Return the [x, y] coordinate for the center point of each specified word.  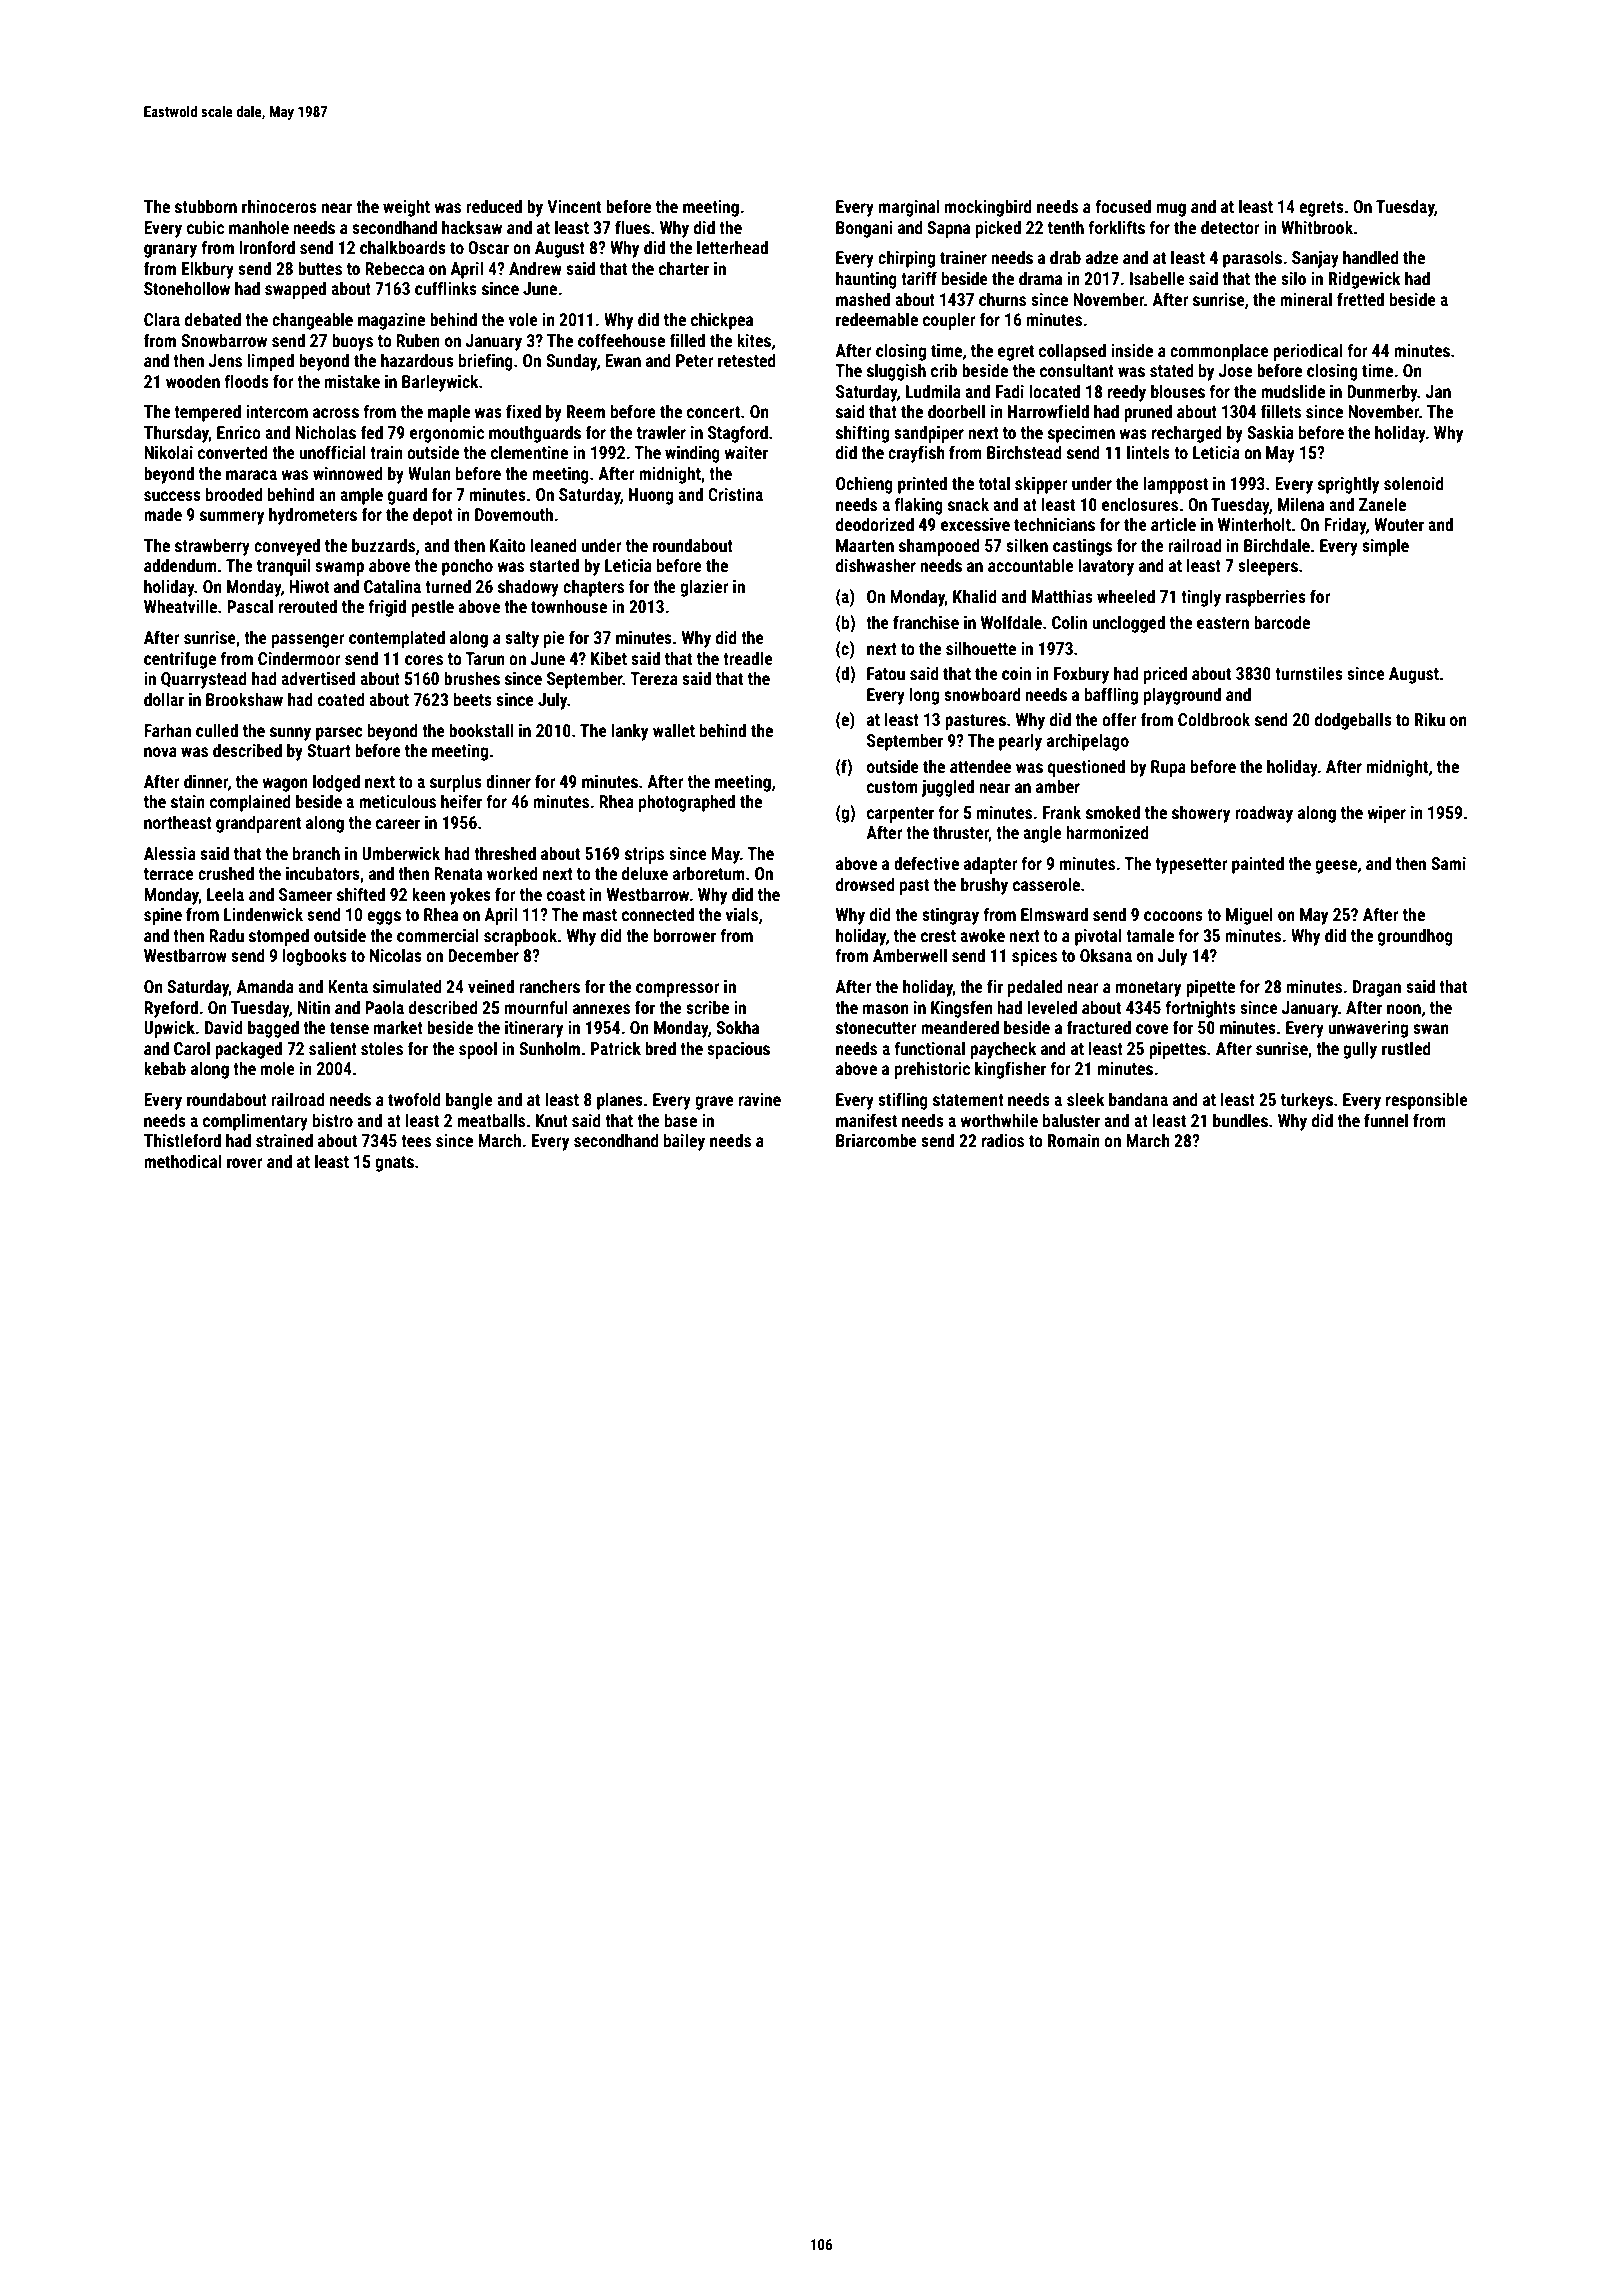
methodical [182, 1161]
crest [938, 936]
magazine [391, 321]
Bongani [864, 229]
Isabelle [1157, 278]
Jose [1235, 370]
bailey [684, 1142]
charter [684, 268]
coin [1016, 673]
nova [160, 752]
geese [1336, 867]
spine [163, 916]
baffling [1111, 696]
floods [246, 381]
